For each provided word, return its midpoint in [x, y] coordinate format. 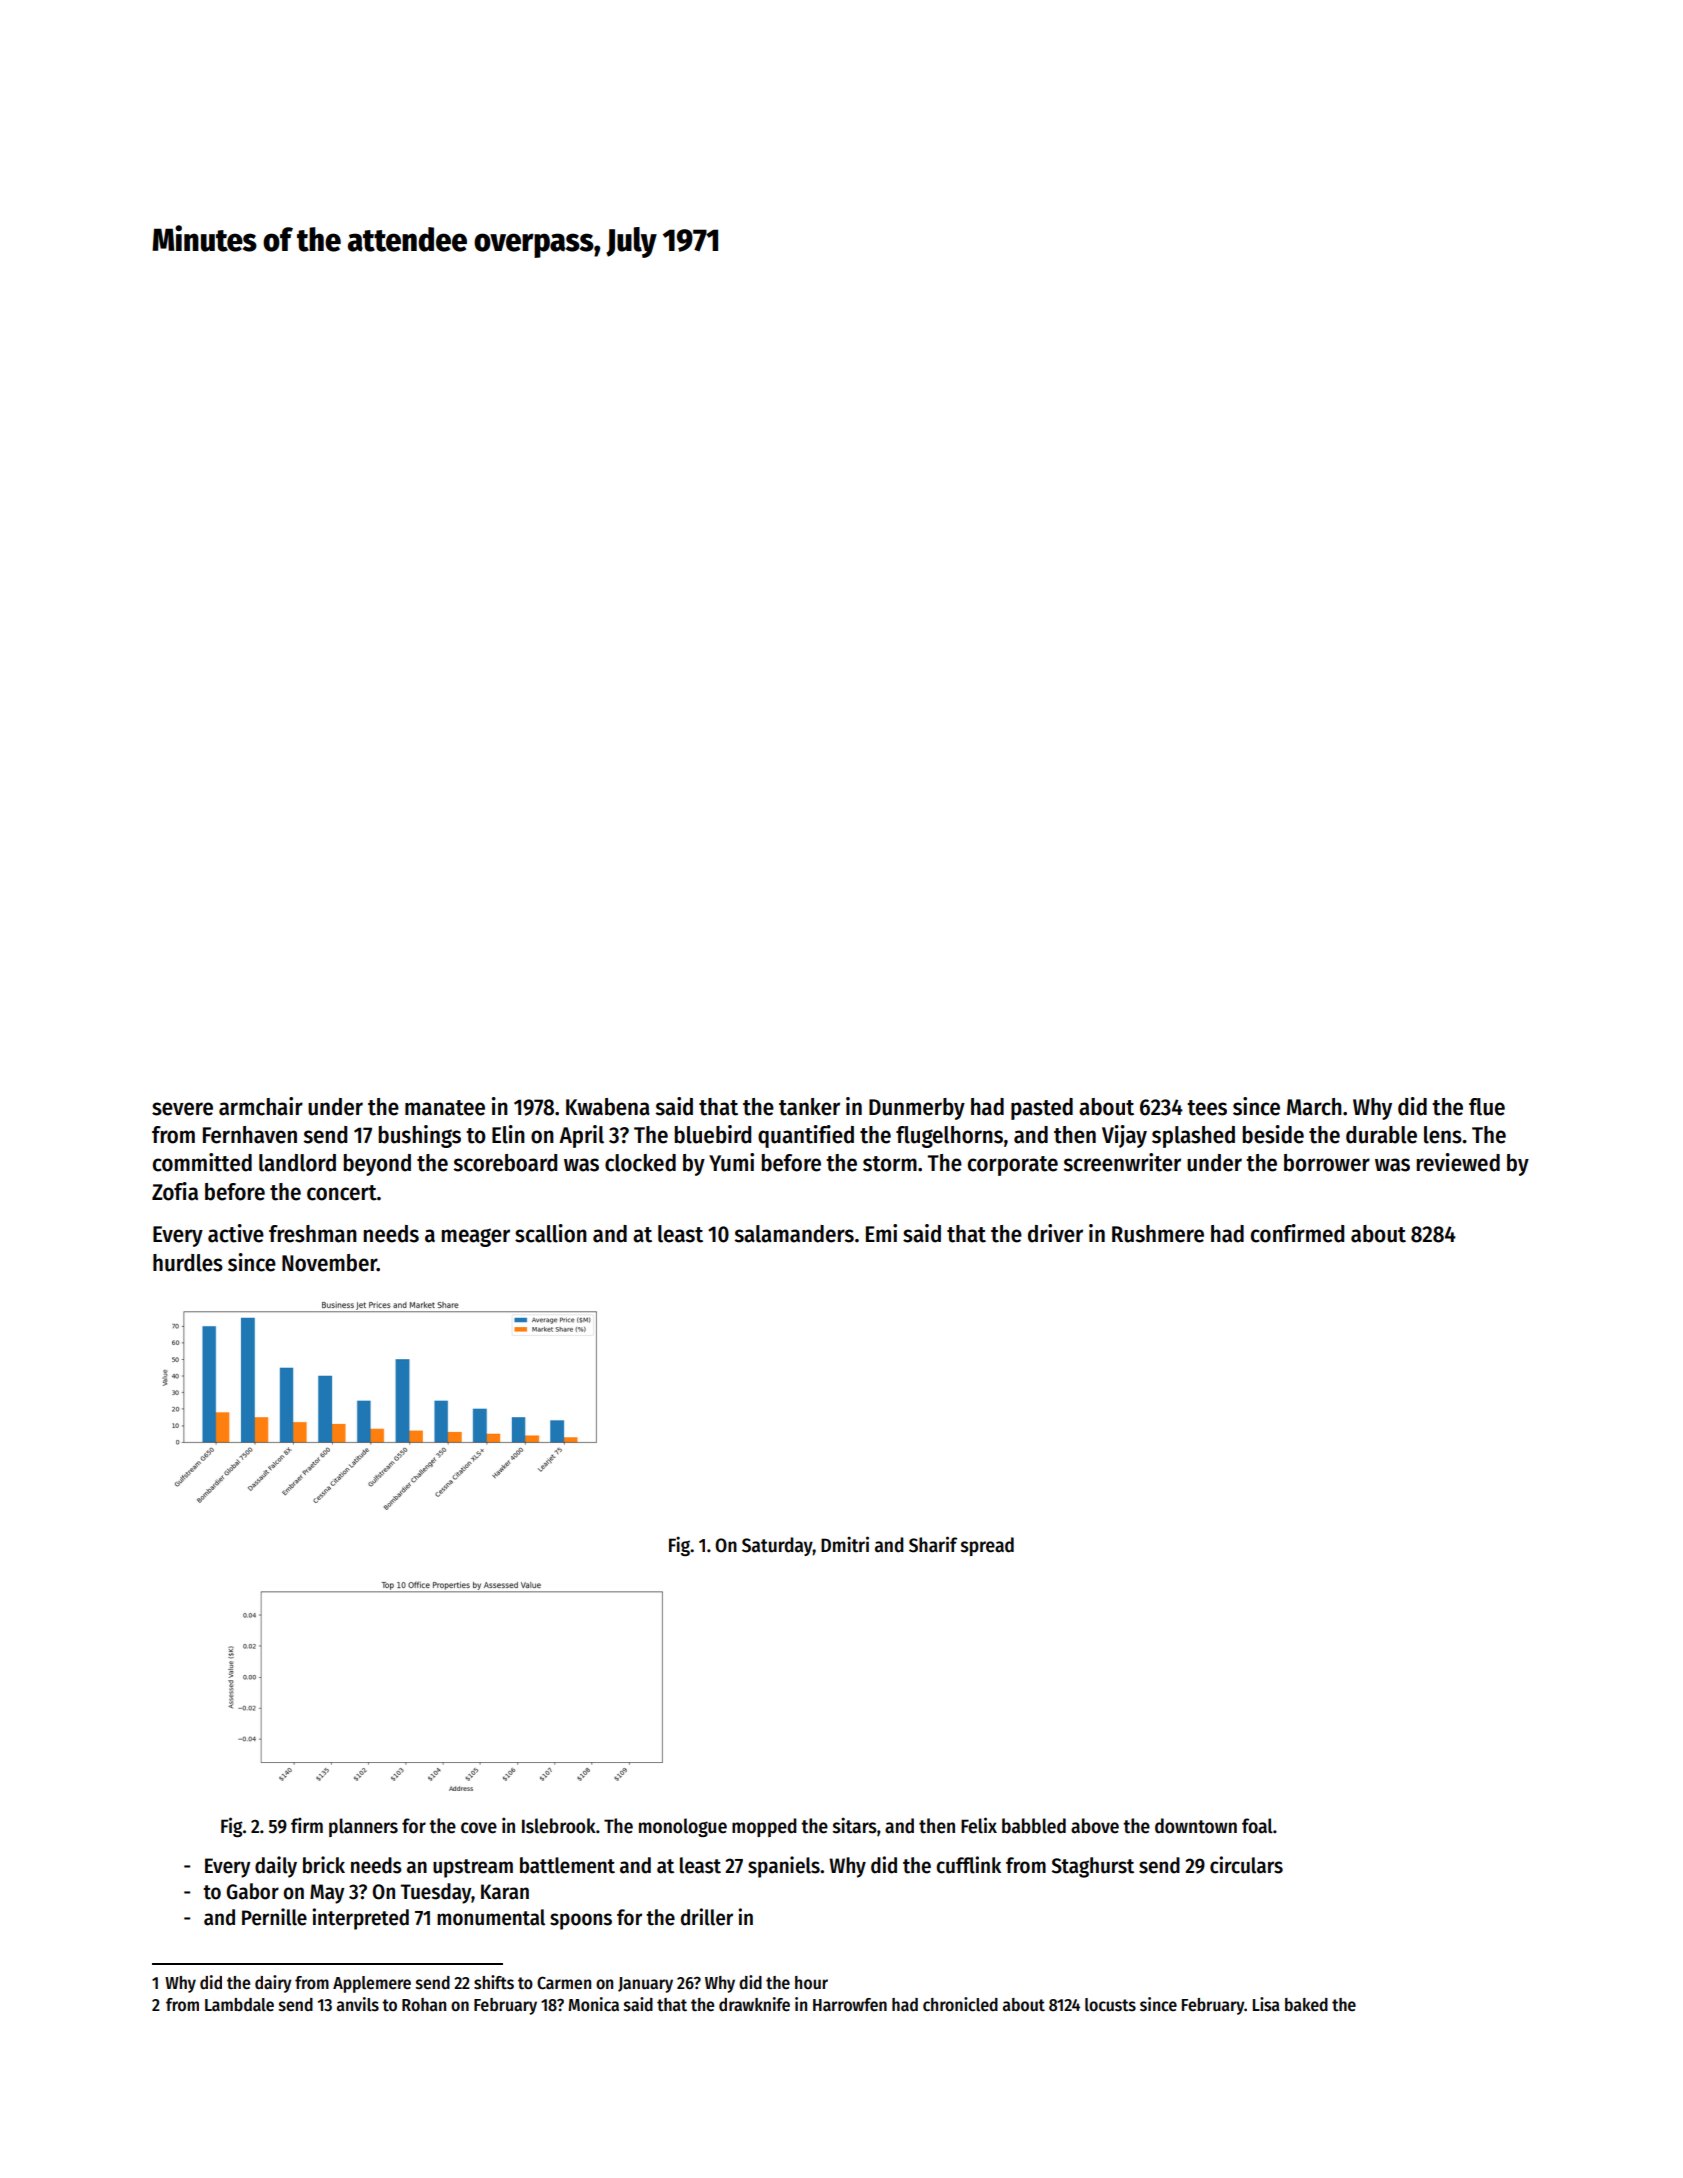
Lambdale [239, 2005]
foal [1257, 1826]
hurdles [188, 1263]
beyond [377, 1165]
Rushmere [1158, 1234]
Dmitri [845, 1544]
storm [890, 1164]
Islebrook [559, 1826]
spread [987, 1546]
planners [363, 1827]
